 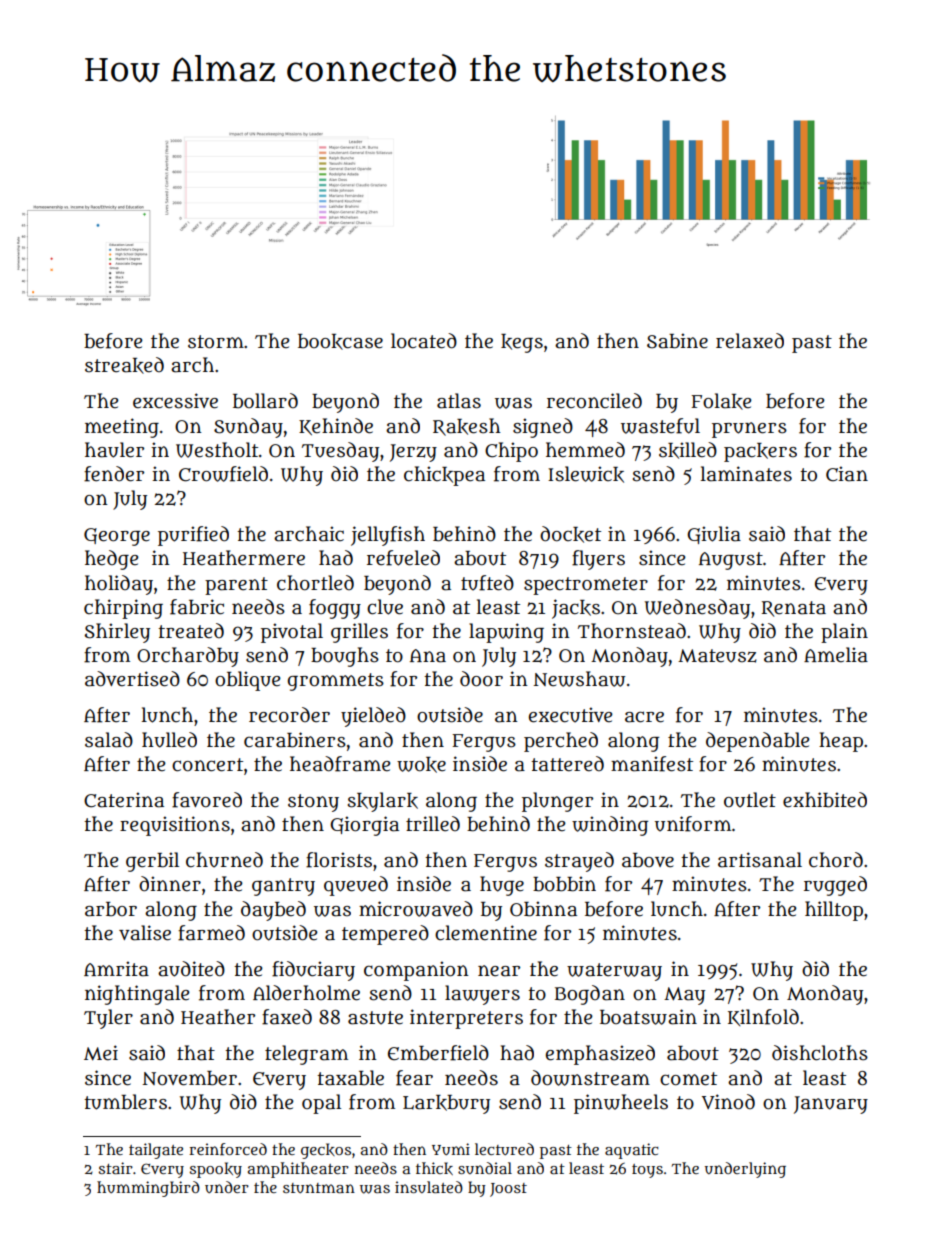 What do you see at coordinates (487, 583) in the page?
I see `tufted` at bounding box center [487, 583].
